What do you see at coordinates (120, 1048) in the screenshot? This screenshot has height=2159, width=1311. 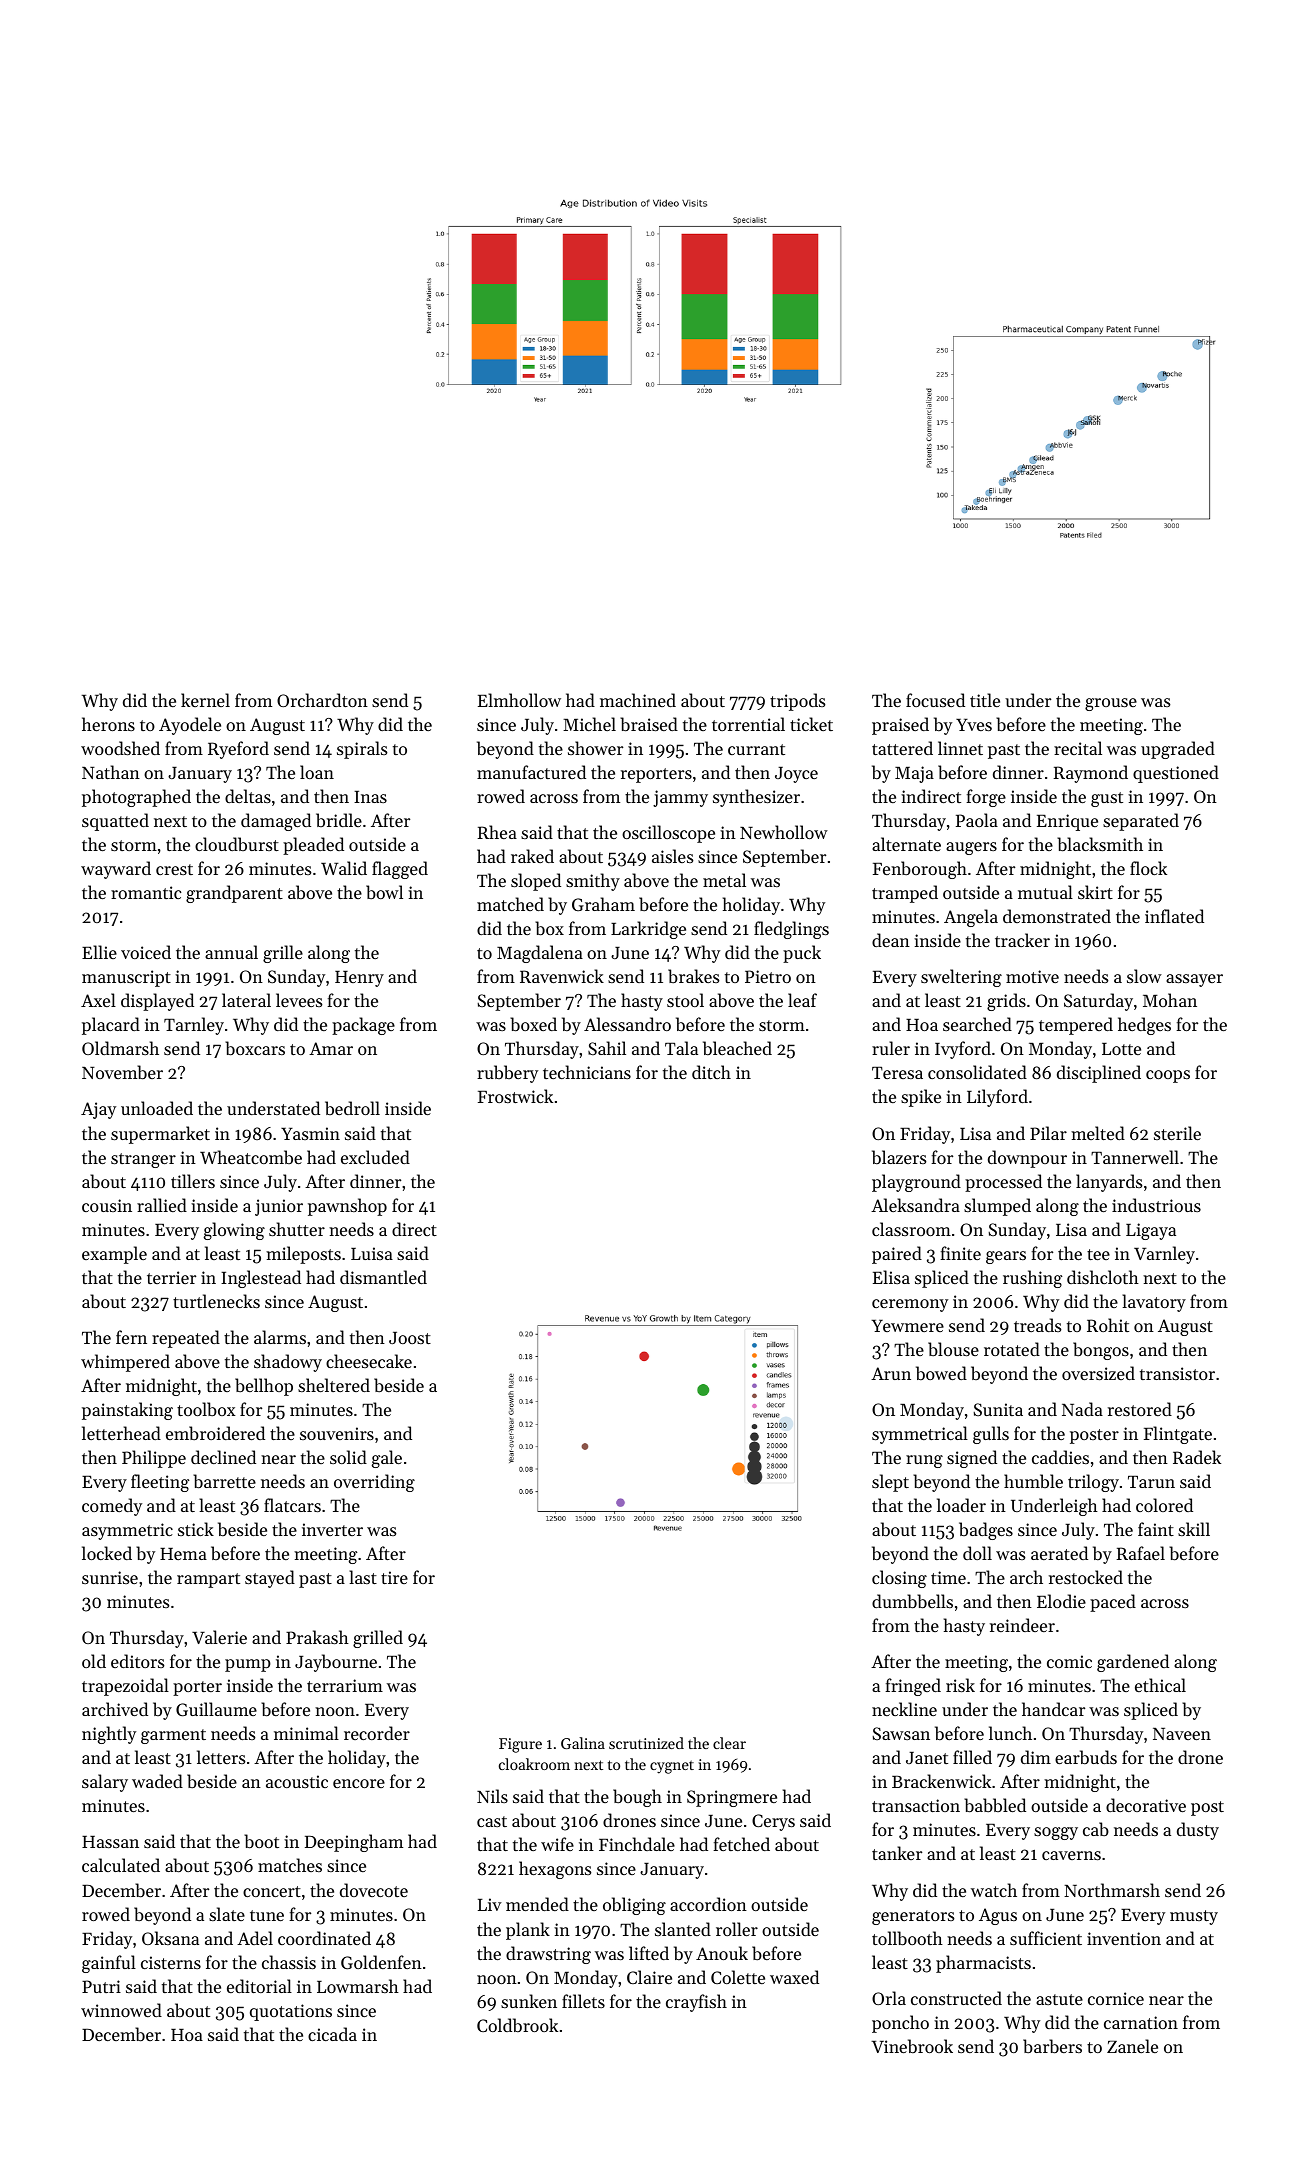 I see `Oldmarsh` at bounding box center [120, 1048].
